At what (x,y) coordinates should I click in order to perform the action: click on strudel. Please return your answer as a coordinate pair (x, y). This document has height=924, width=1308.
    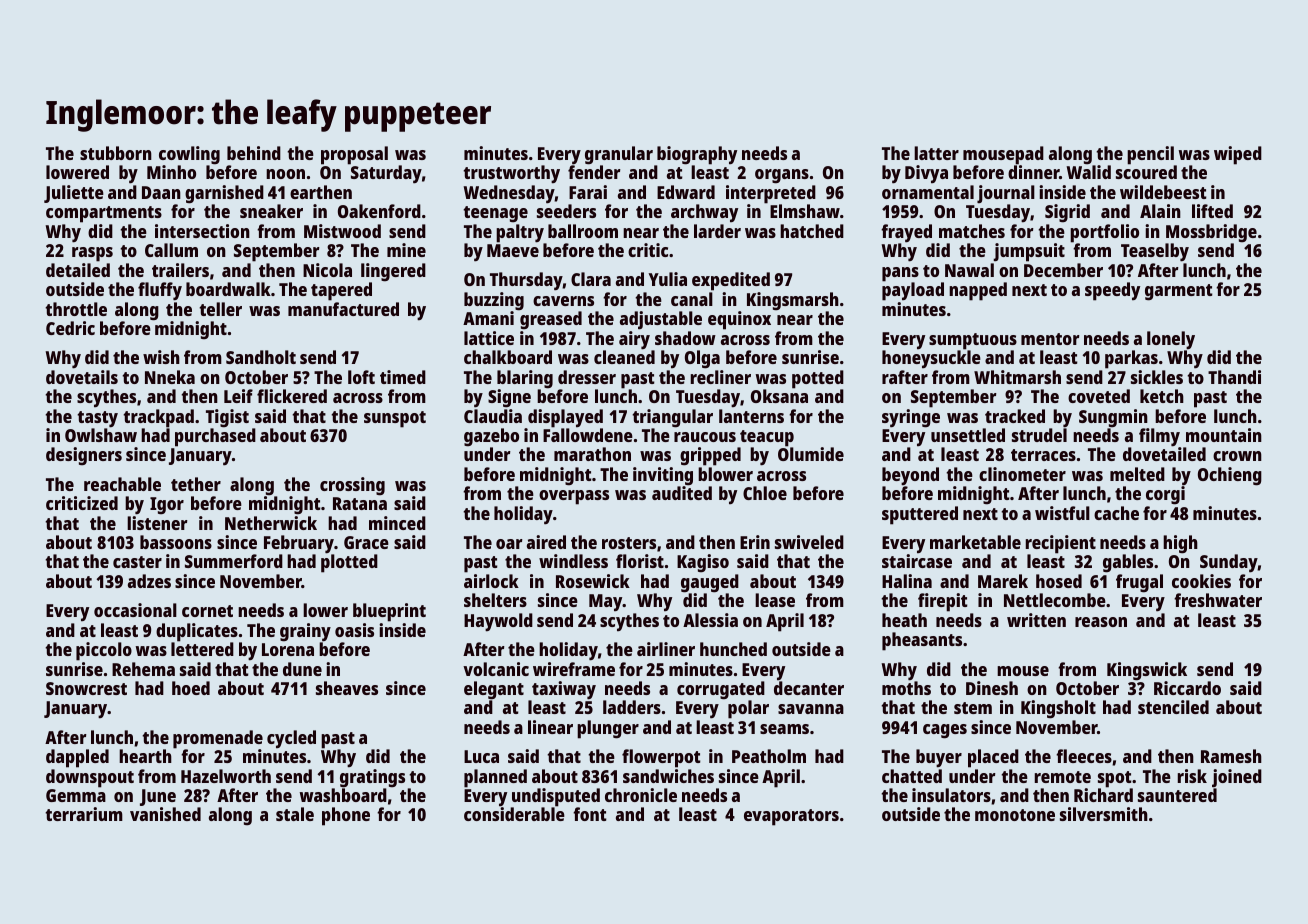
    Looking at the image, I should click on (1039, 435).
